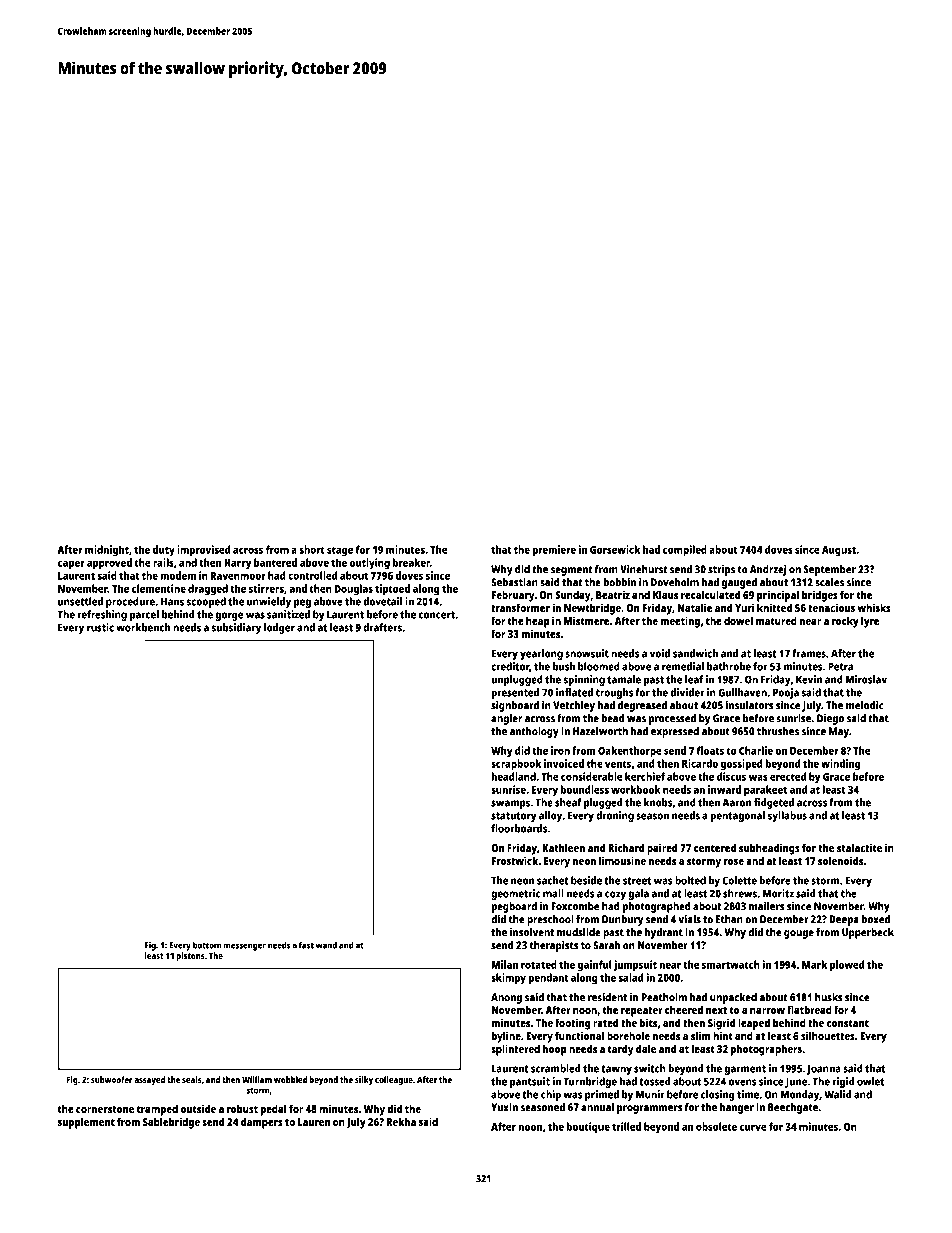  What do you see at coordinates (516, 765) in the document?
I see `scrapbook` at bounding box center [516, 765].
